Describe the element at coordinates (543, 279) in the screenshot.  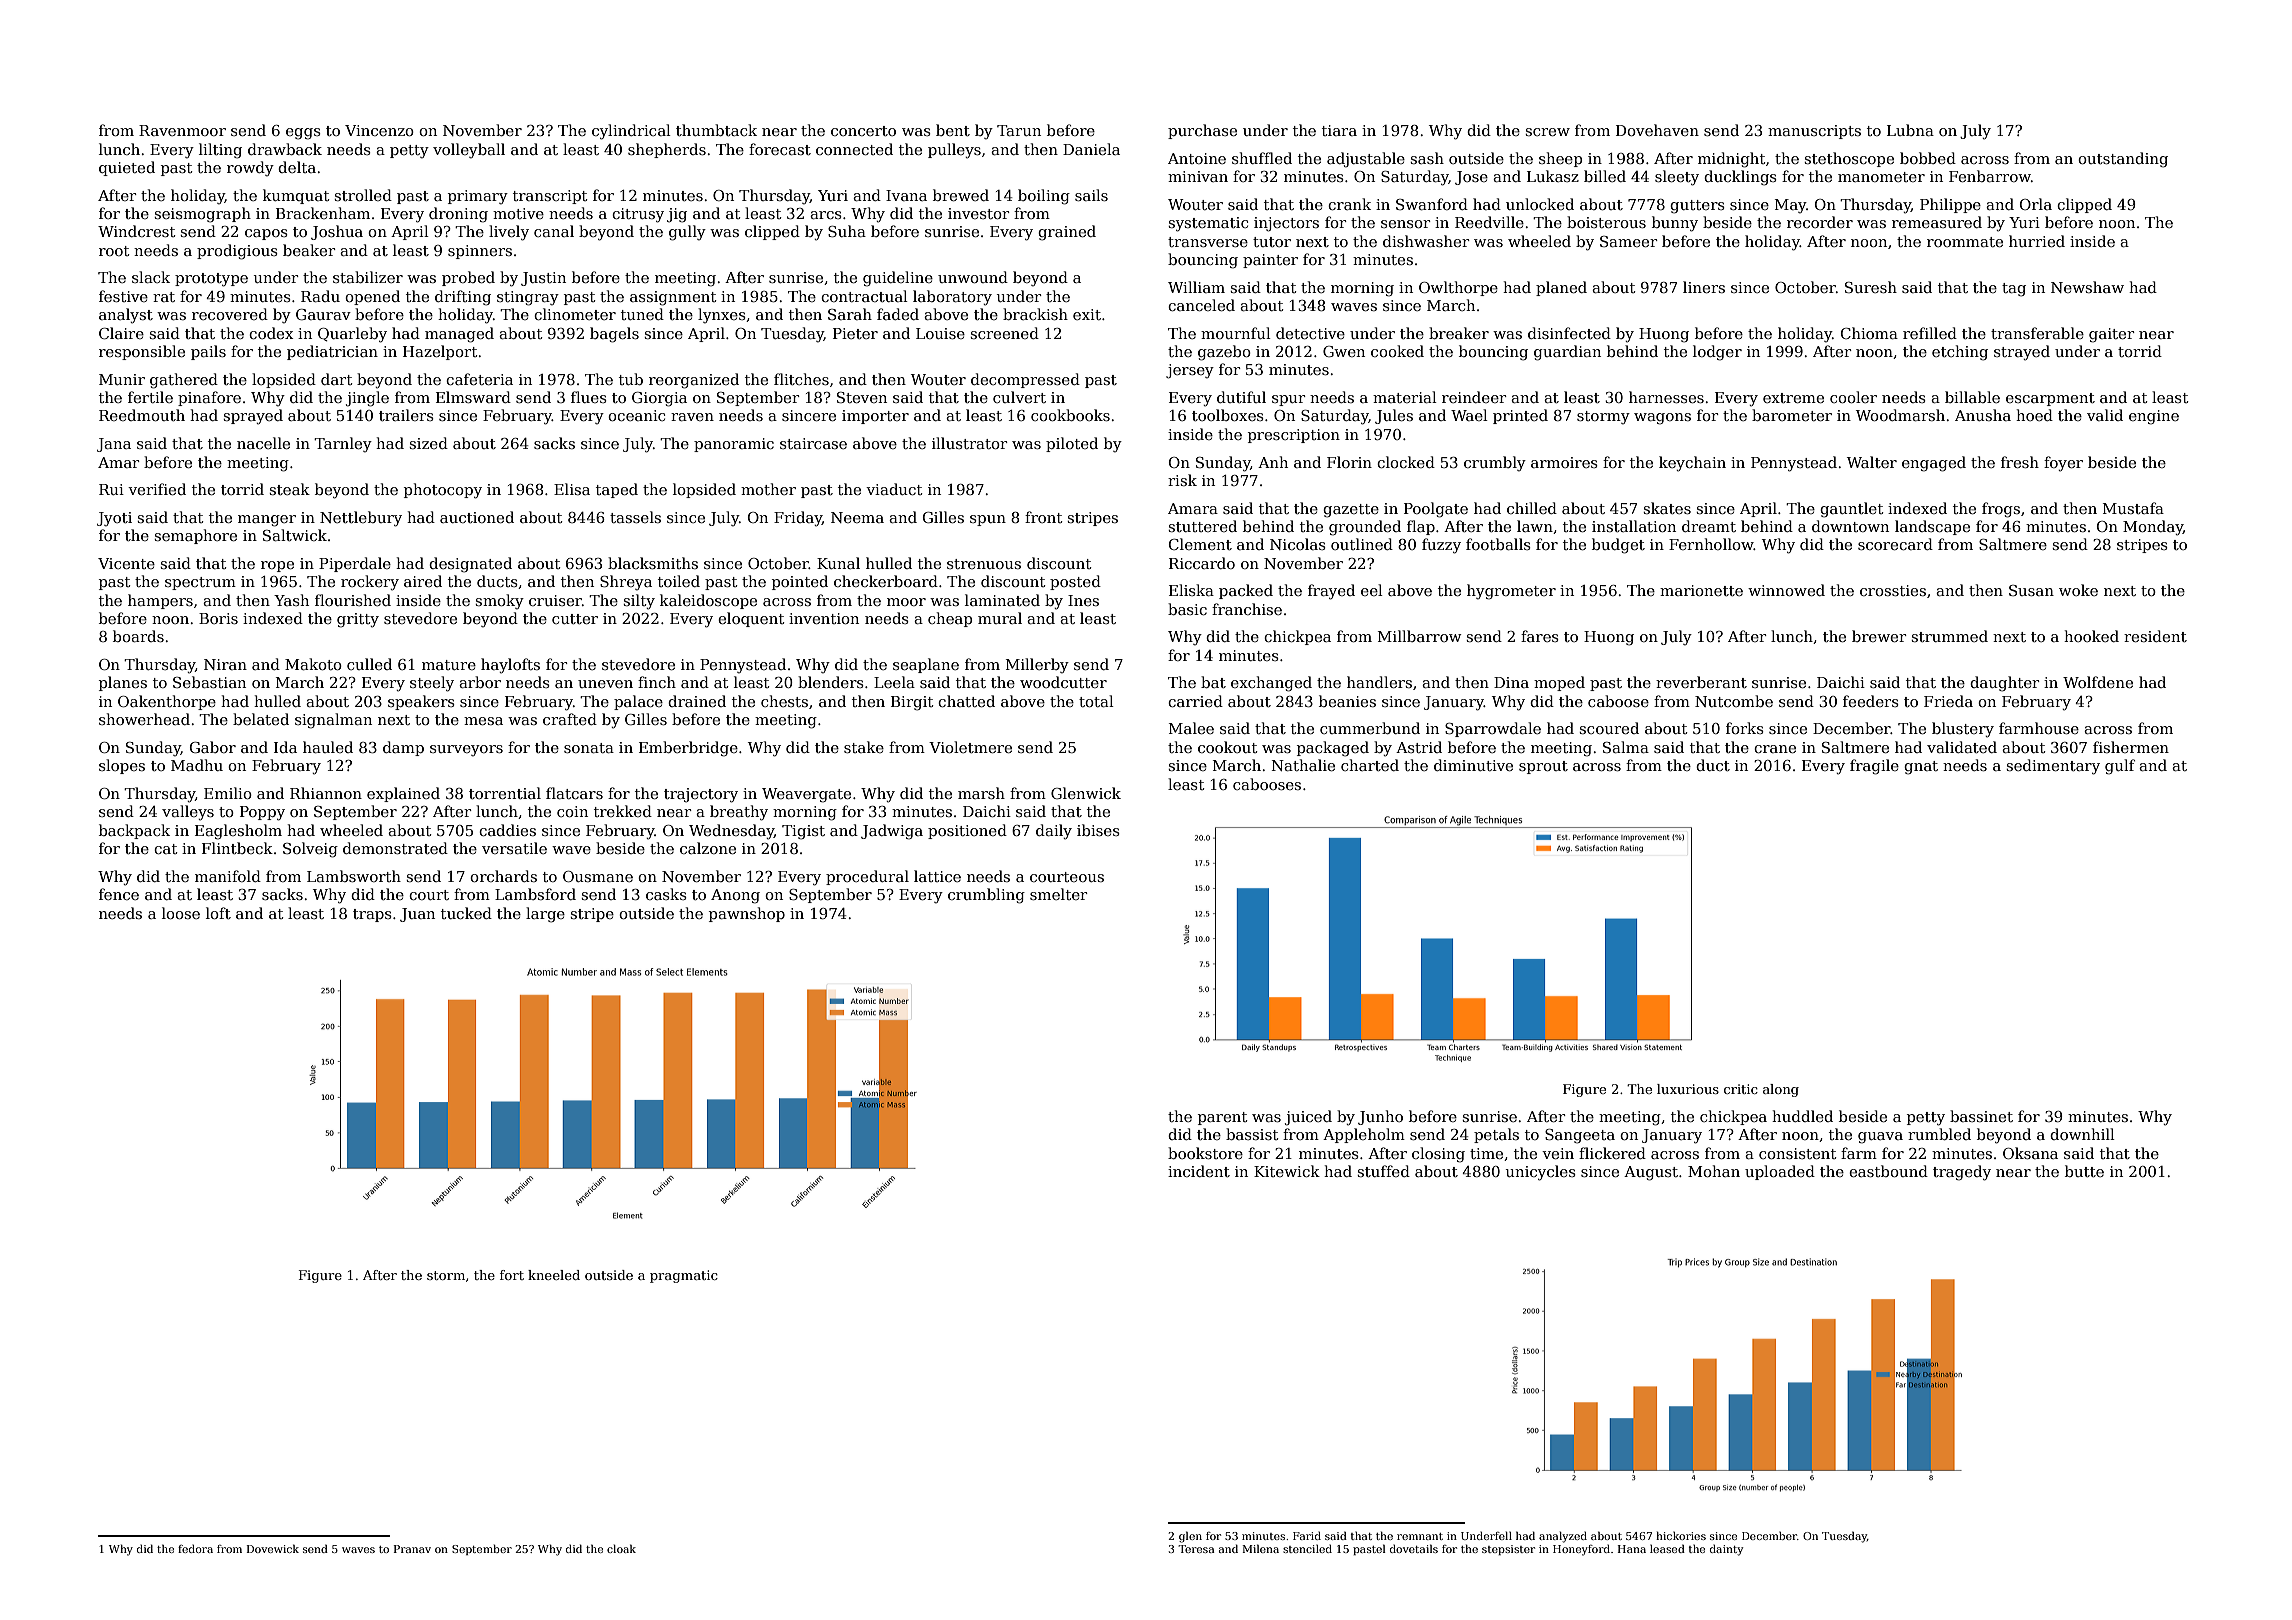
I see `Justin` at that location.
